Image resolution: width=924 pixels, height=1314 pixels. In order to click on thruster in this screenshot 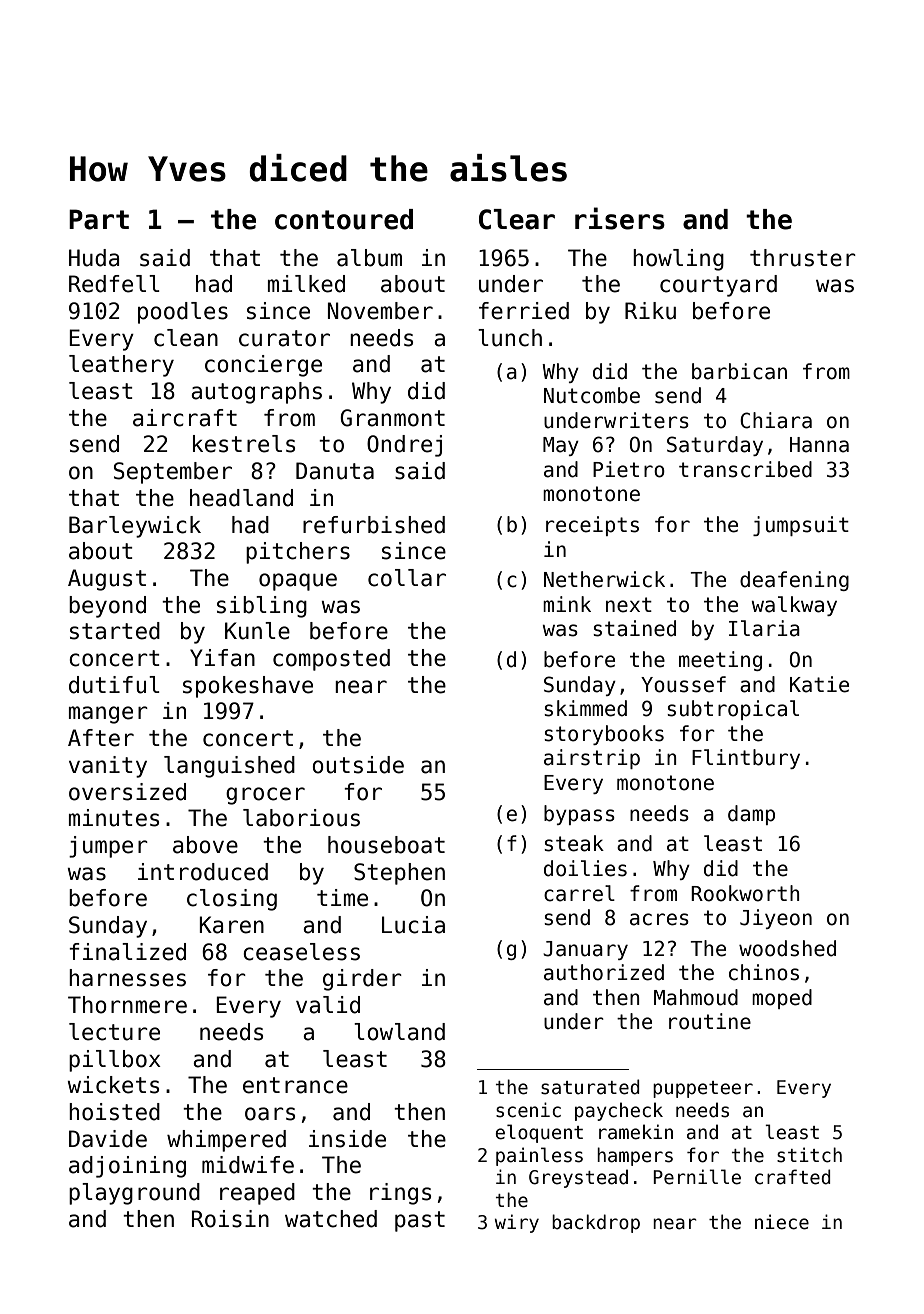, I will do `click(803, 258)`.
